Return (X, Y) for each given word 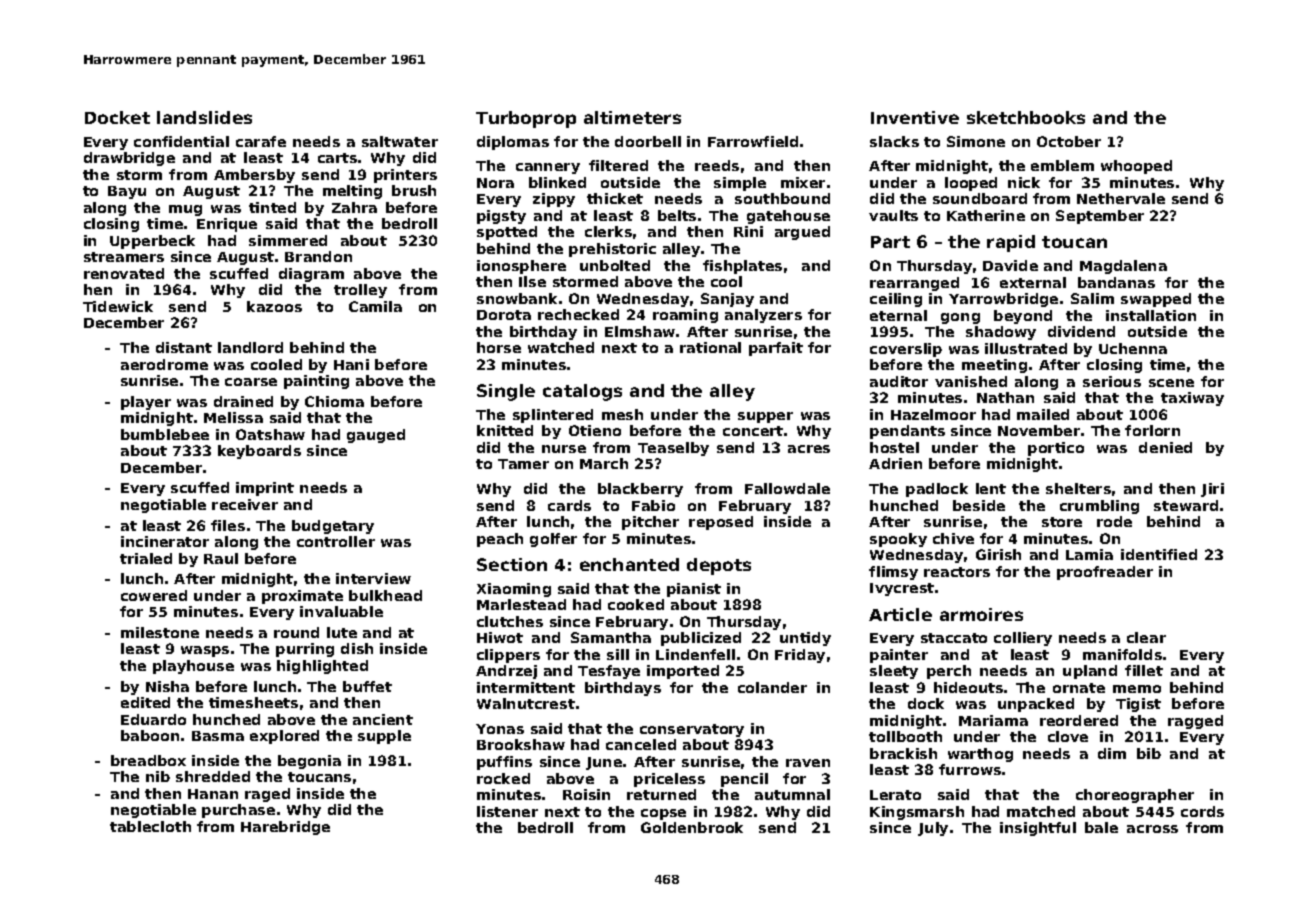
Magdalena (1123, 267)
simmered (288, 240)
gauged (376, 436)
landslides (204, 117)
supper (765, 417)
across (1152, 829)
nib (158, 776)
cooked (636, 604)
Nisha (167, 686)
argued (802, 233)
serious (1112, 381)
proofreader (1105, 573)
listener (507, 811)
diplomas (513, 143)
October (1069, 141)
